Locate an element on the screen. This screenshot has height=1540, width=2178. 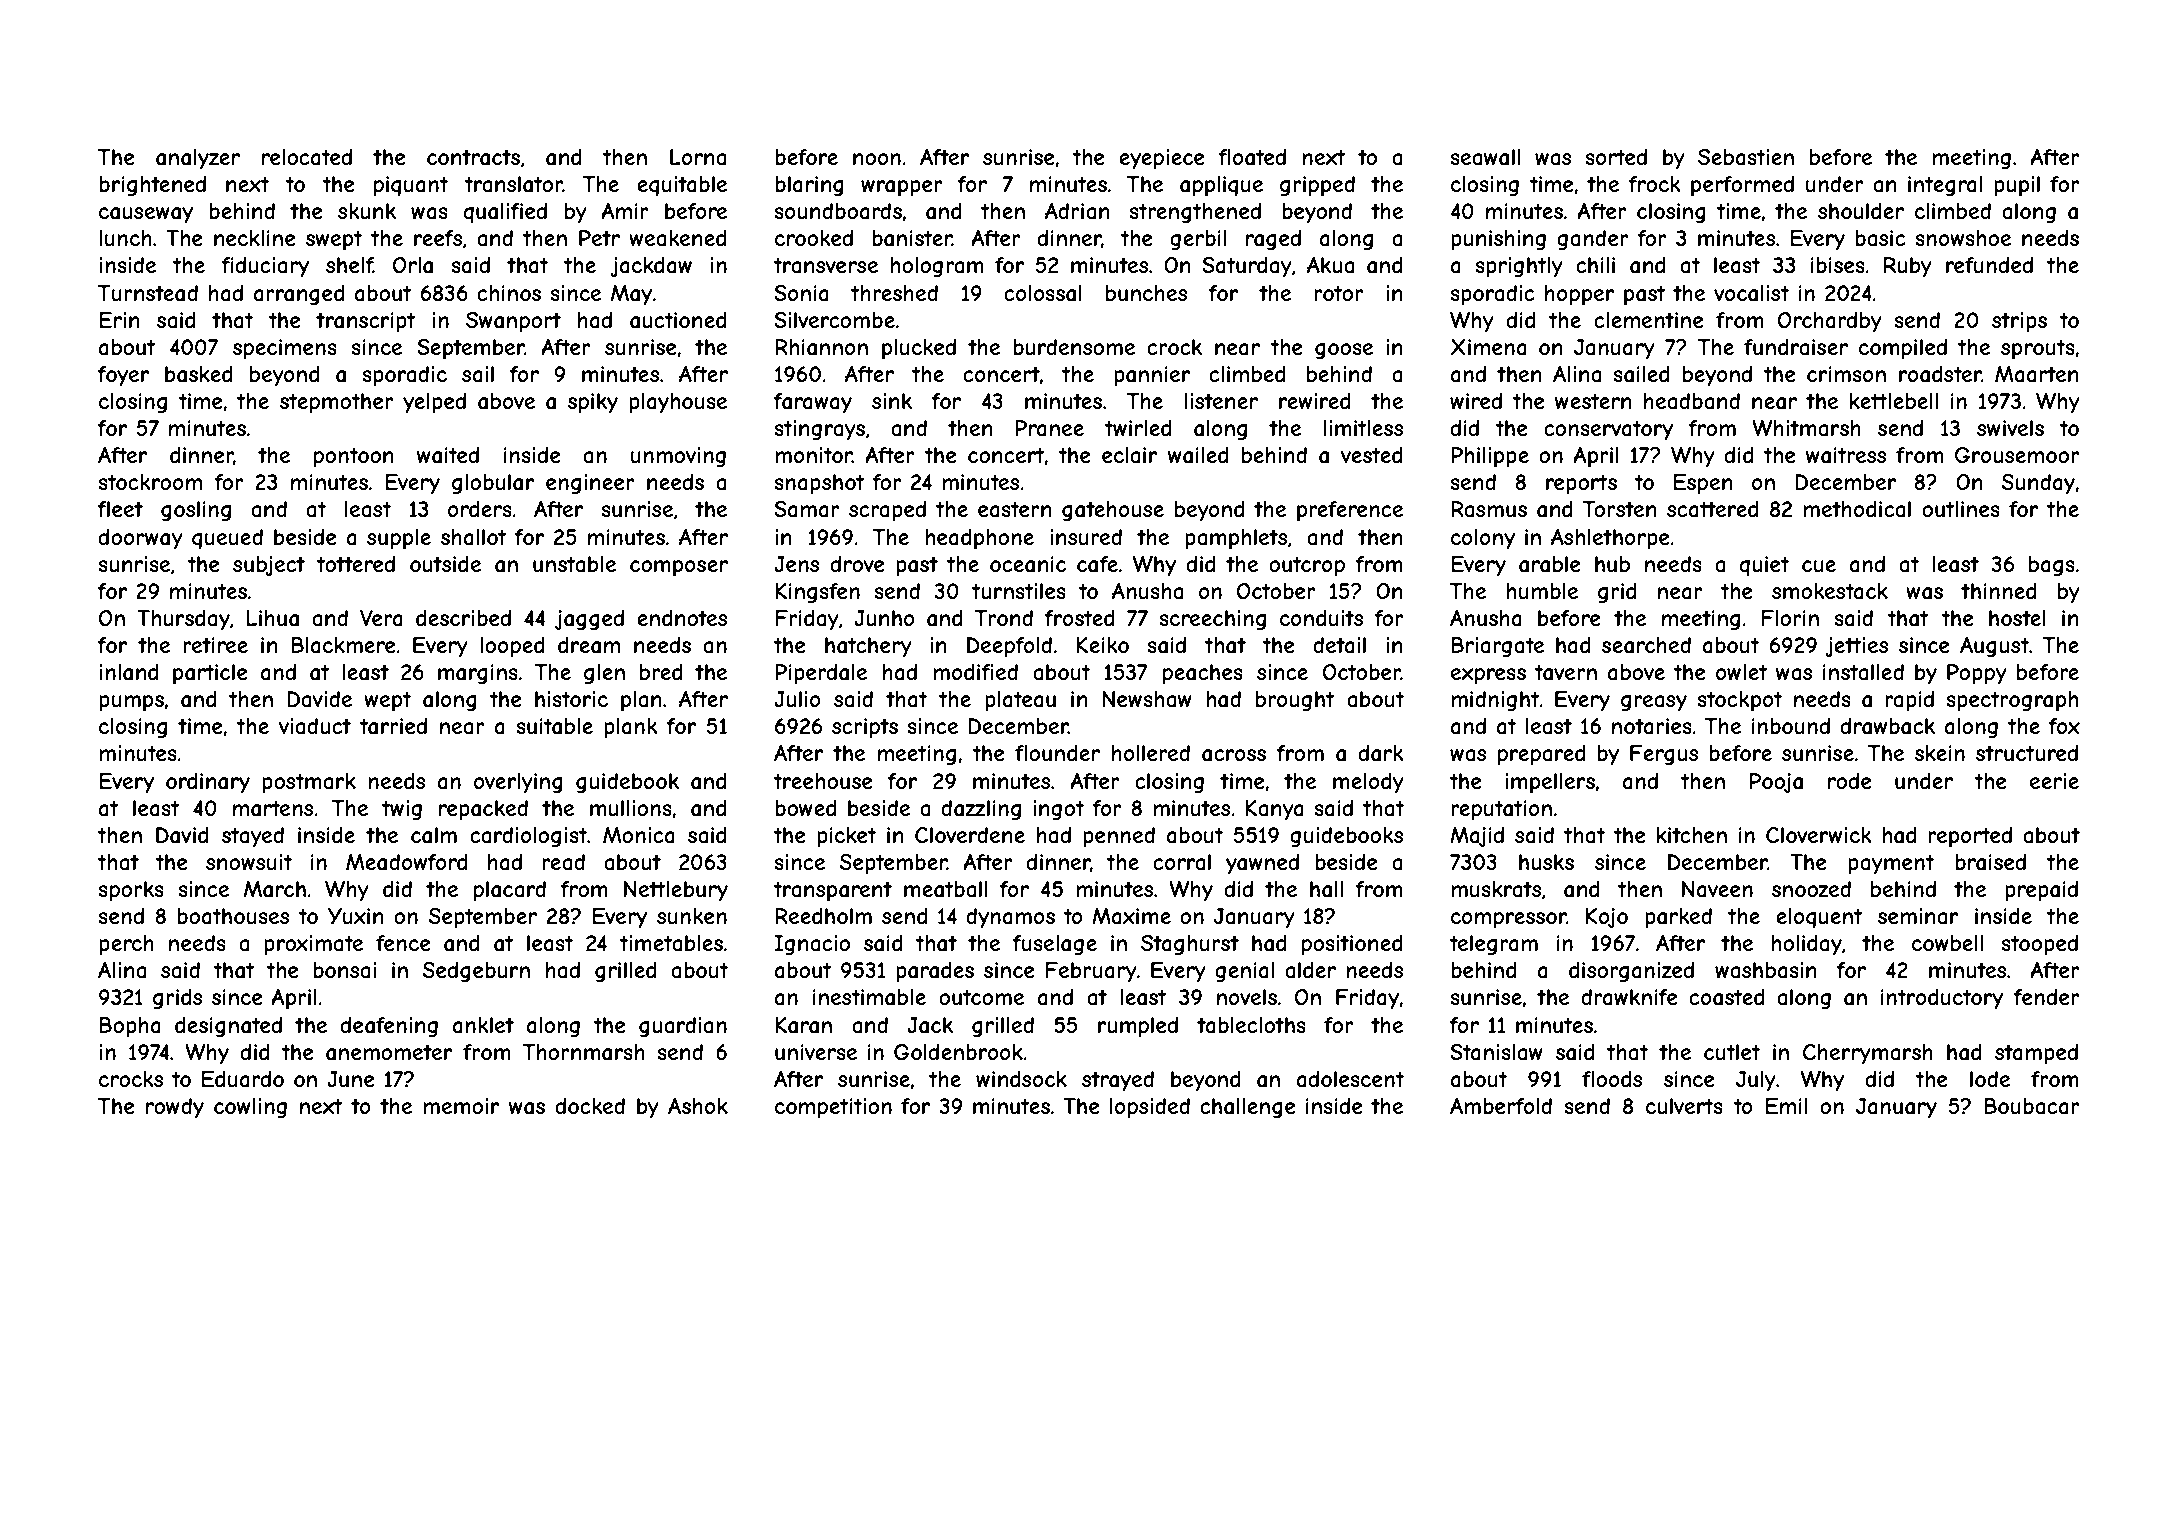
express is located at coordinates (1488, 676).
